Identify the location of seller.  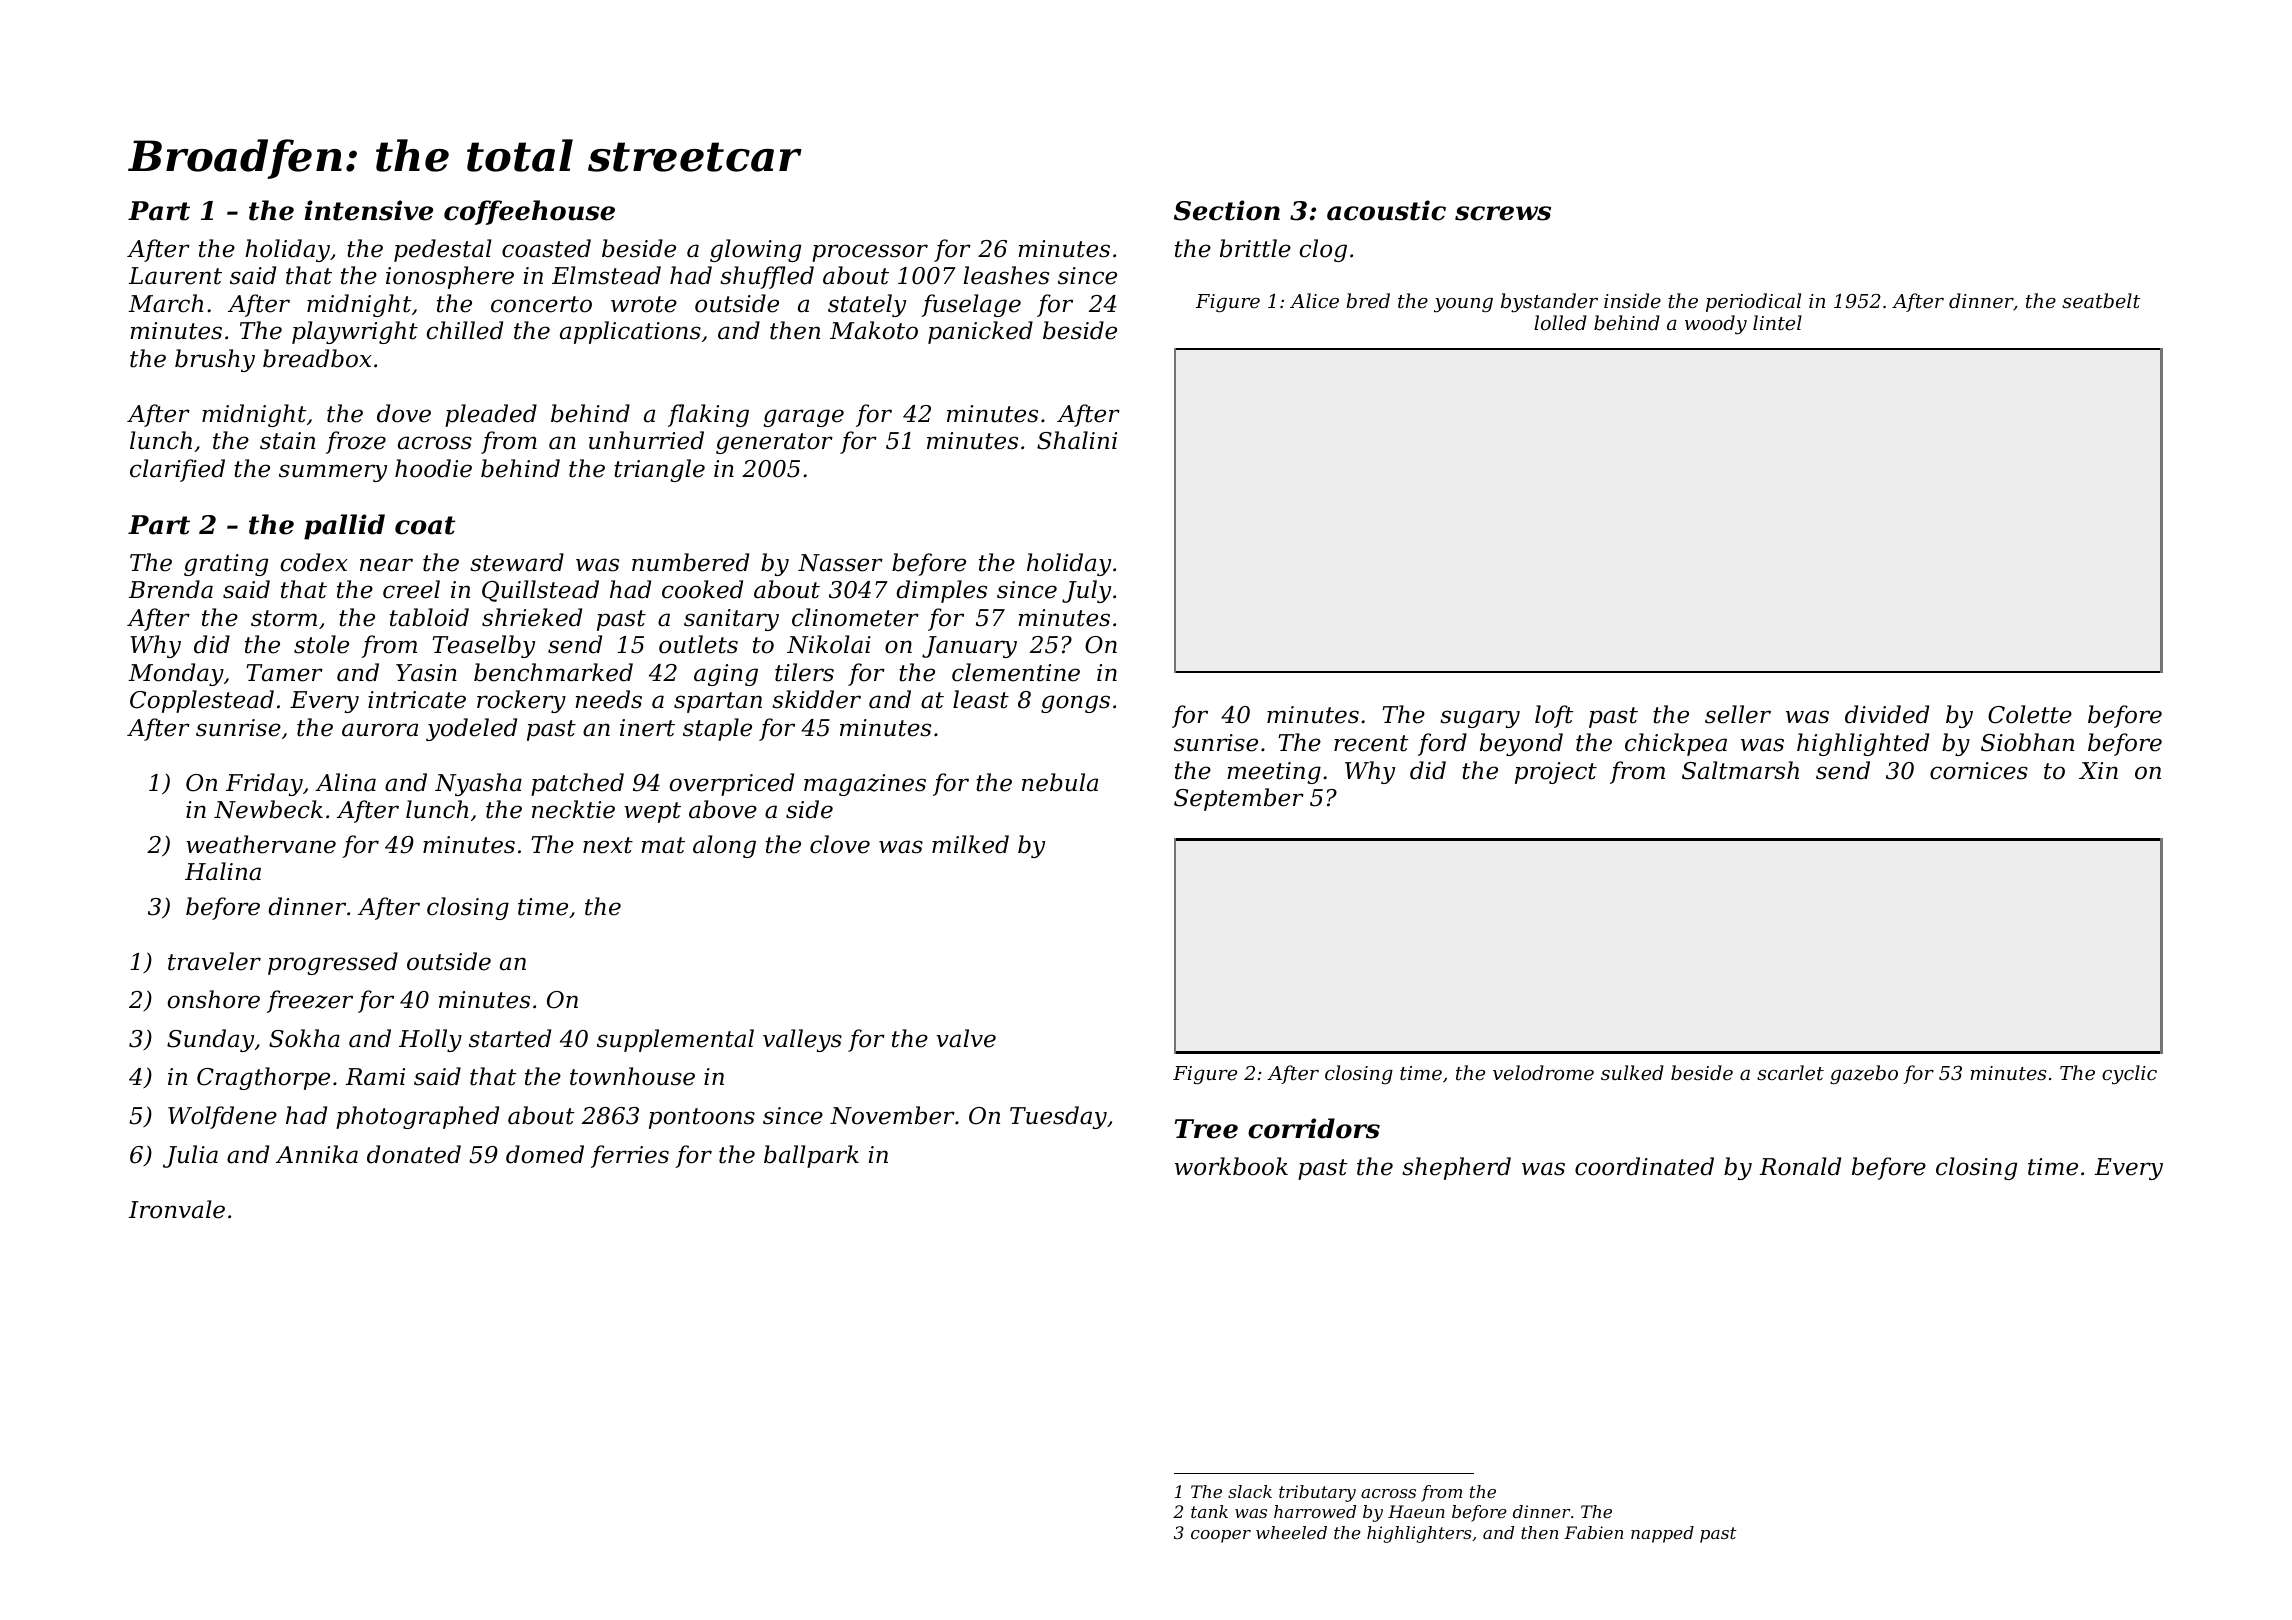
(1738, 714).
